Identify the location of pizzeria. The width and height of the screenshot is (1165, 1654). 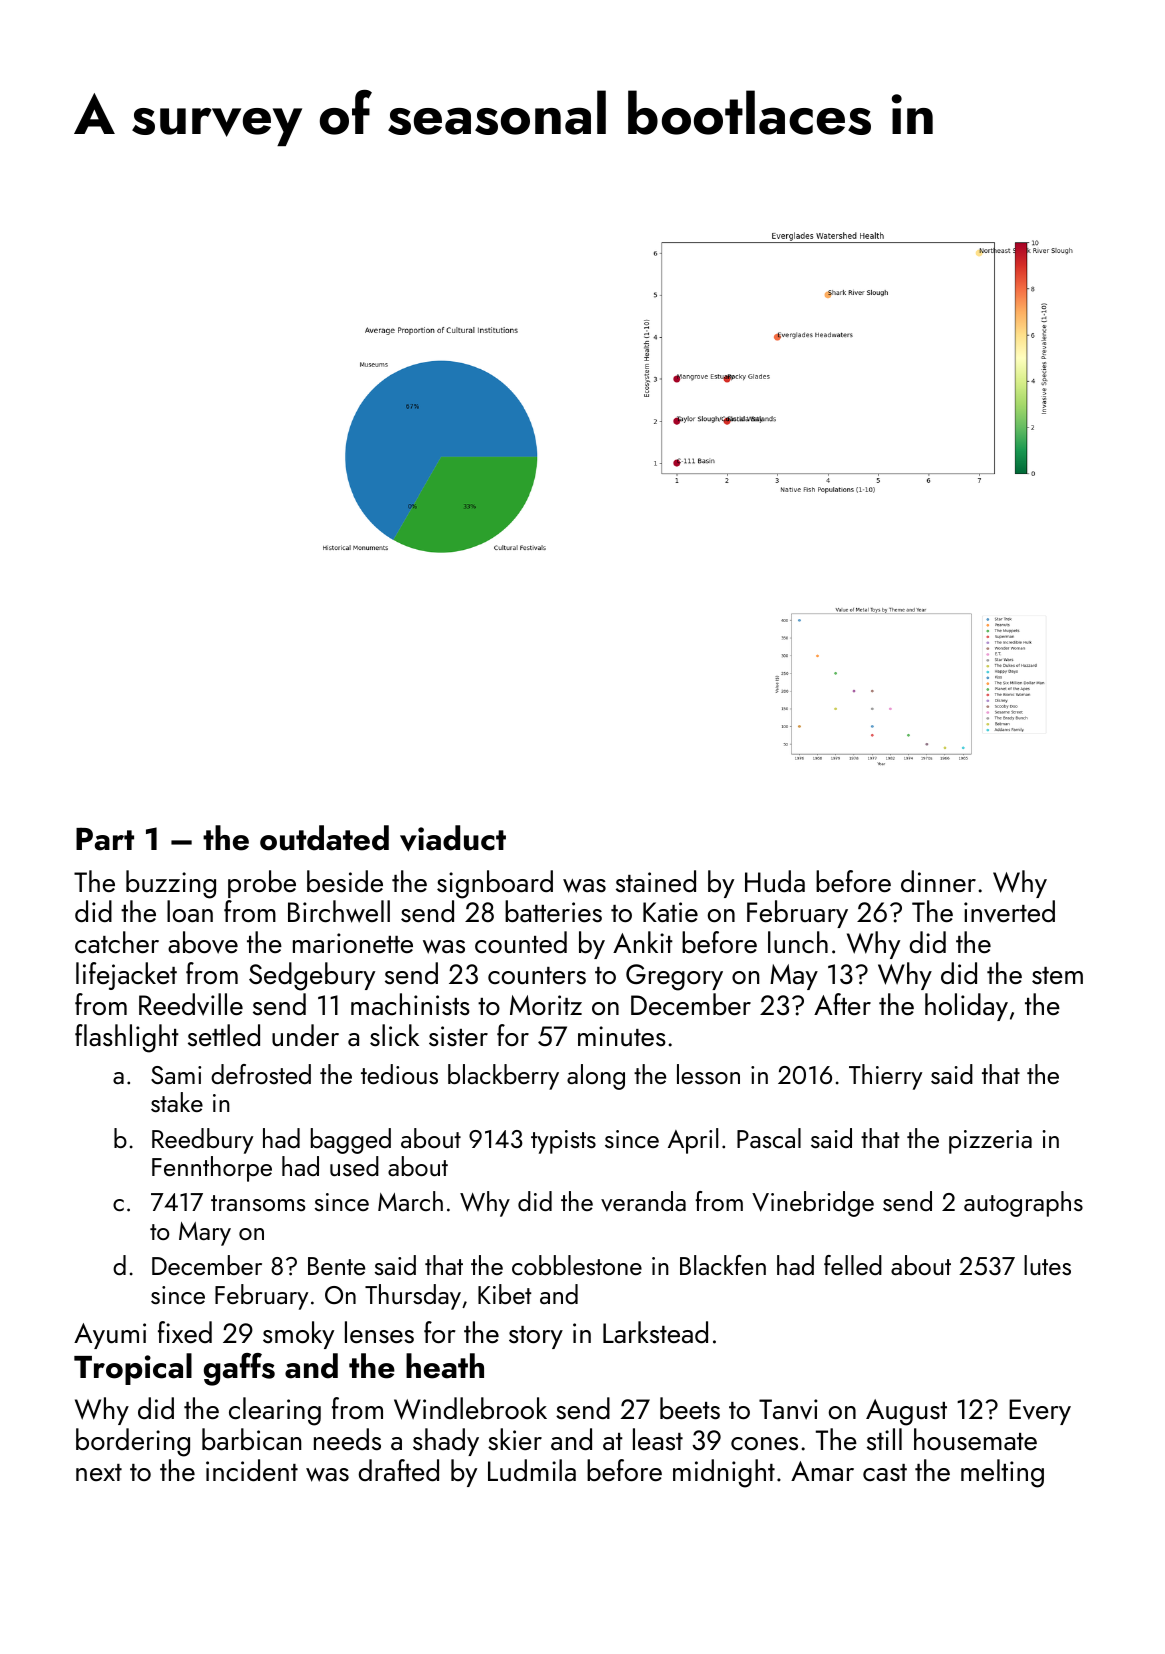
(990, 1142).
